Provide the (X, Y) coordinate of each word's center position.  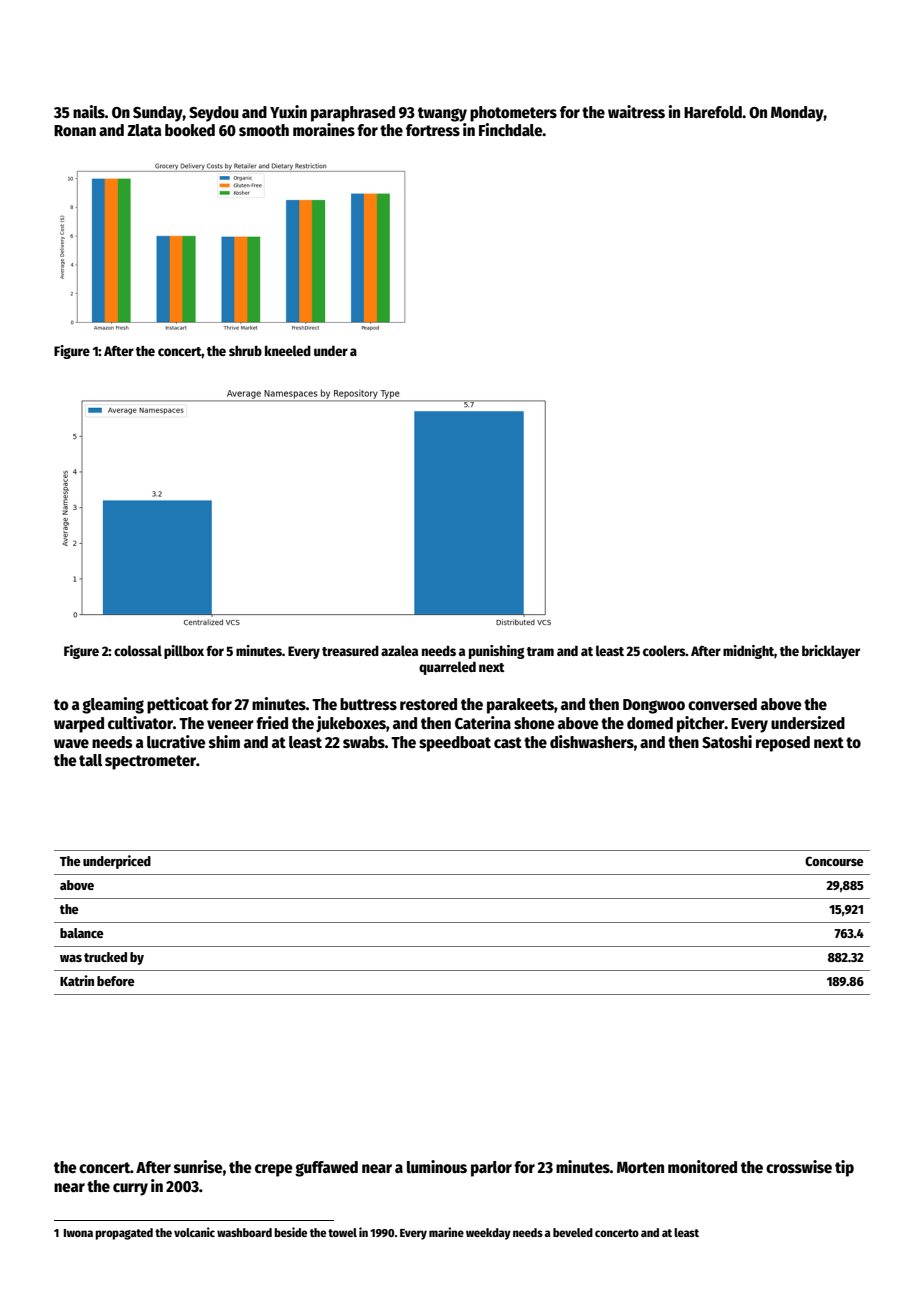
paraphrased (353, 114)
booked (190, 130)
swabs (364, 742)
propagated (124, 1234)
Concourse (834, 861)
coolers (664, 650)
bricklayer (831, 652)
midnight (748, 652)
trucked (105, 957)
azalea (399, 650)
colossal (138, 650)
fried (272, 722)
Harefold (713, 112)
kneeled (288, 350)
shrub (245, 350)
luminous (437, 1166)
